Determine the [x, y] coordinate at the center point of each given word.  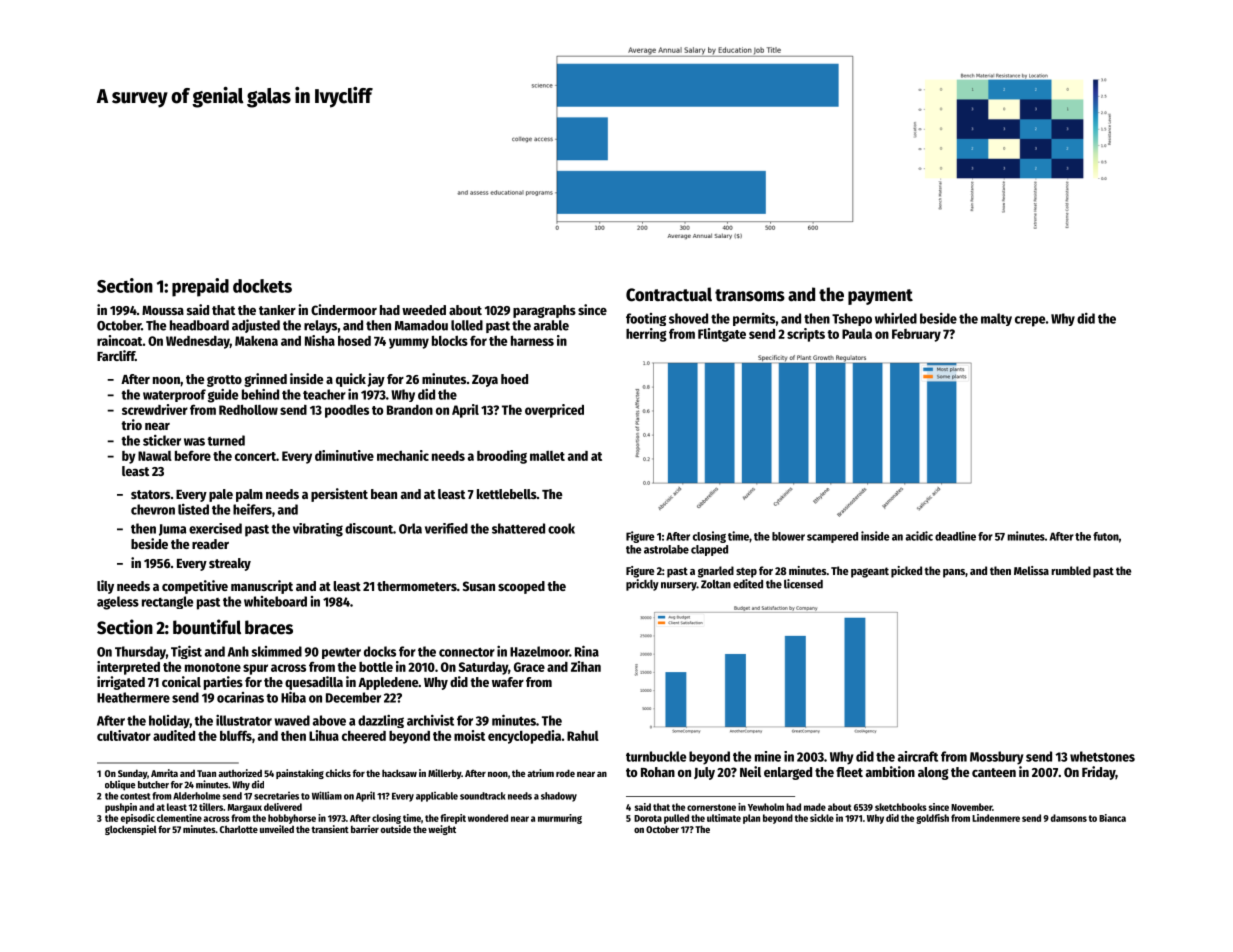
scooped [521, 587]
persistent [339, 495]
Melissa [1031, 570]
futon [1106, 536]
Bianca [1112, 818]
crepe [1030, 321]
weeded [424, 310]
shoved [688, 318]
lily [105, 587]
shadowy [559, 797]
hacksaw [399, 773]
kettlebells [507, 494]
